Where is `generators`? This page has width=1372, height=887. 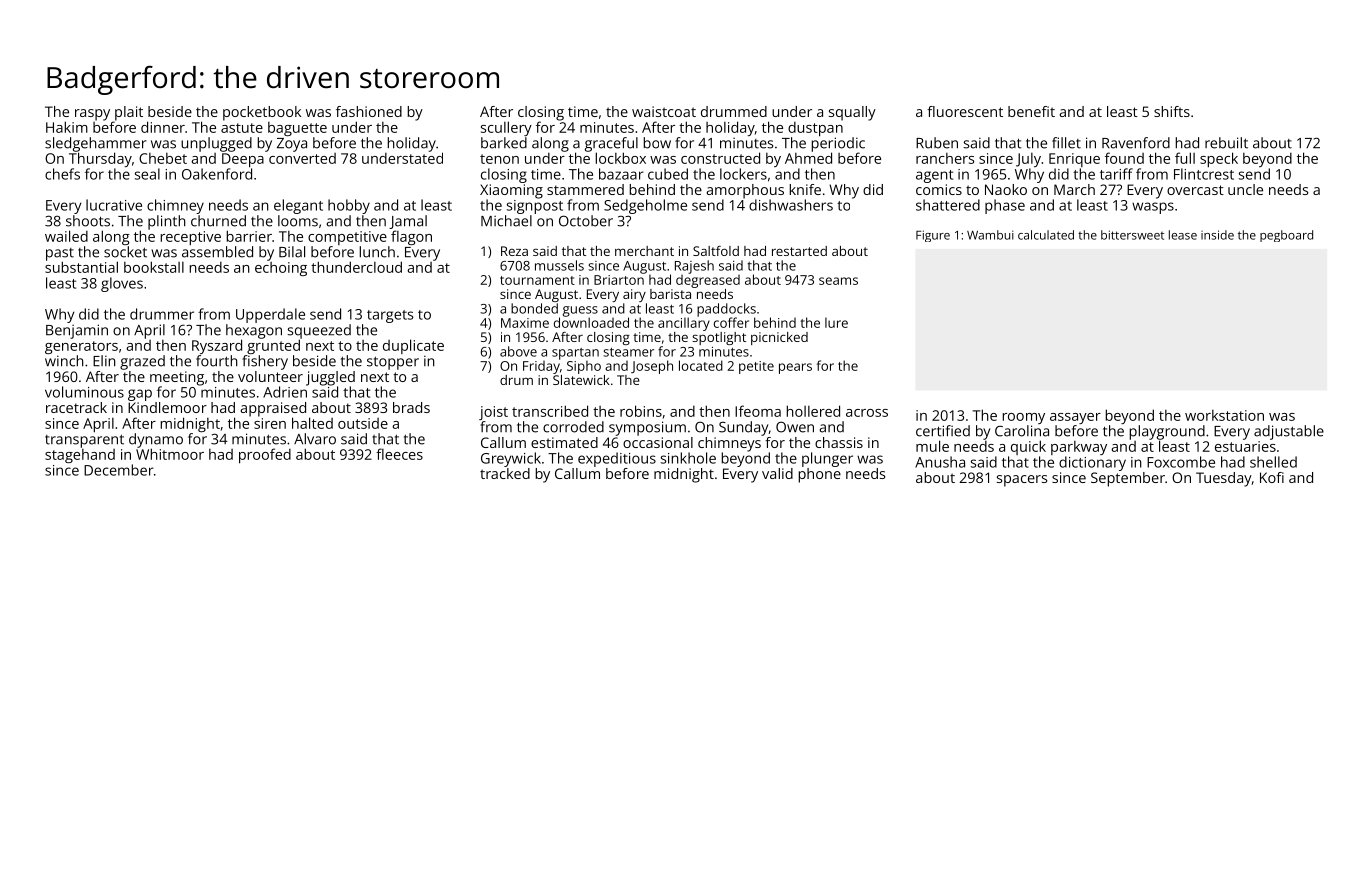 generators is located at coordinates (81, 347).
